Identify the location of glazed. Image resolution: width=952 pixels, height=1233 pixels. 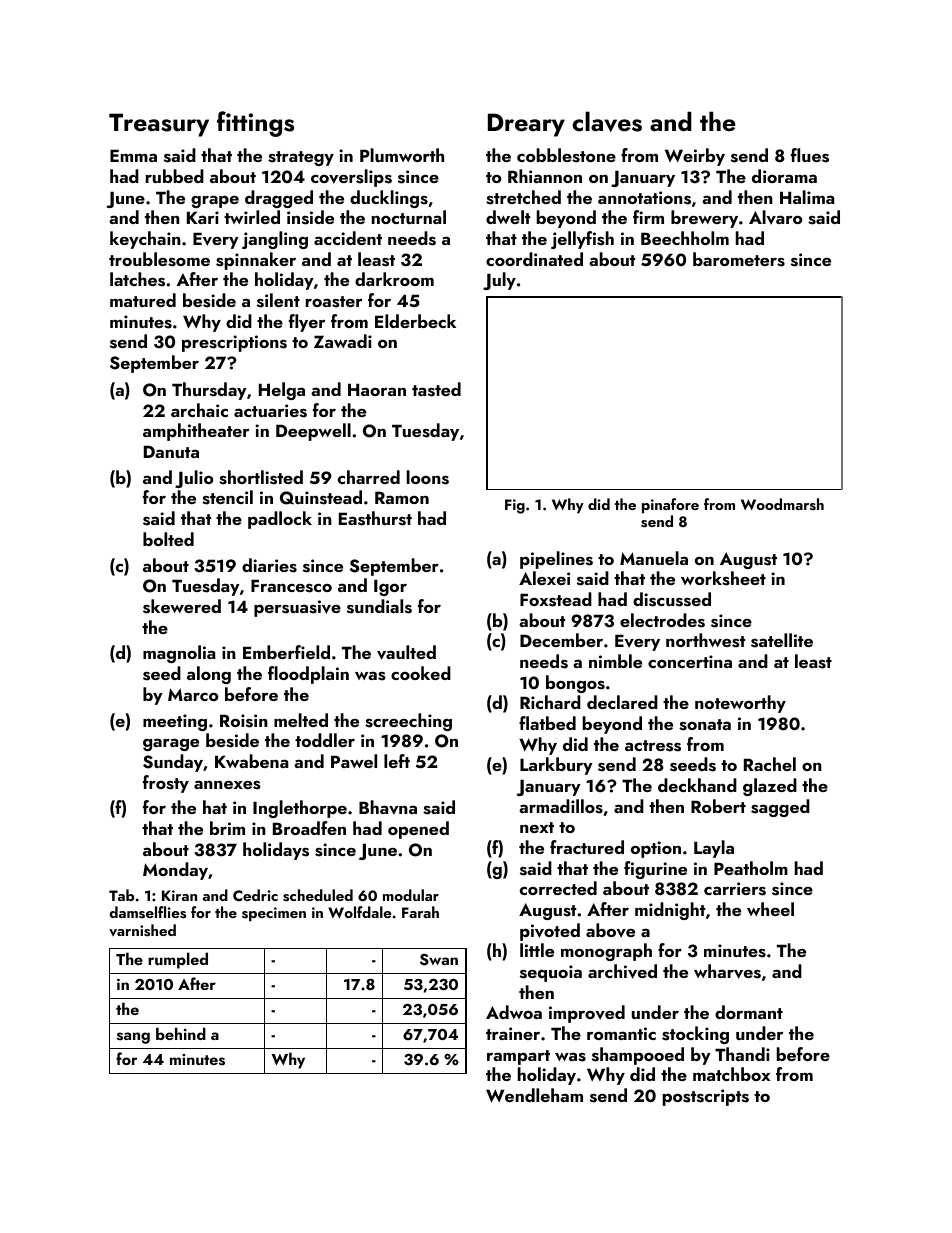
(770, 787).
